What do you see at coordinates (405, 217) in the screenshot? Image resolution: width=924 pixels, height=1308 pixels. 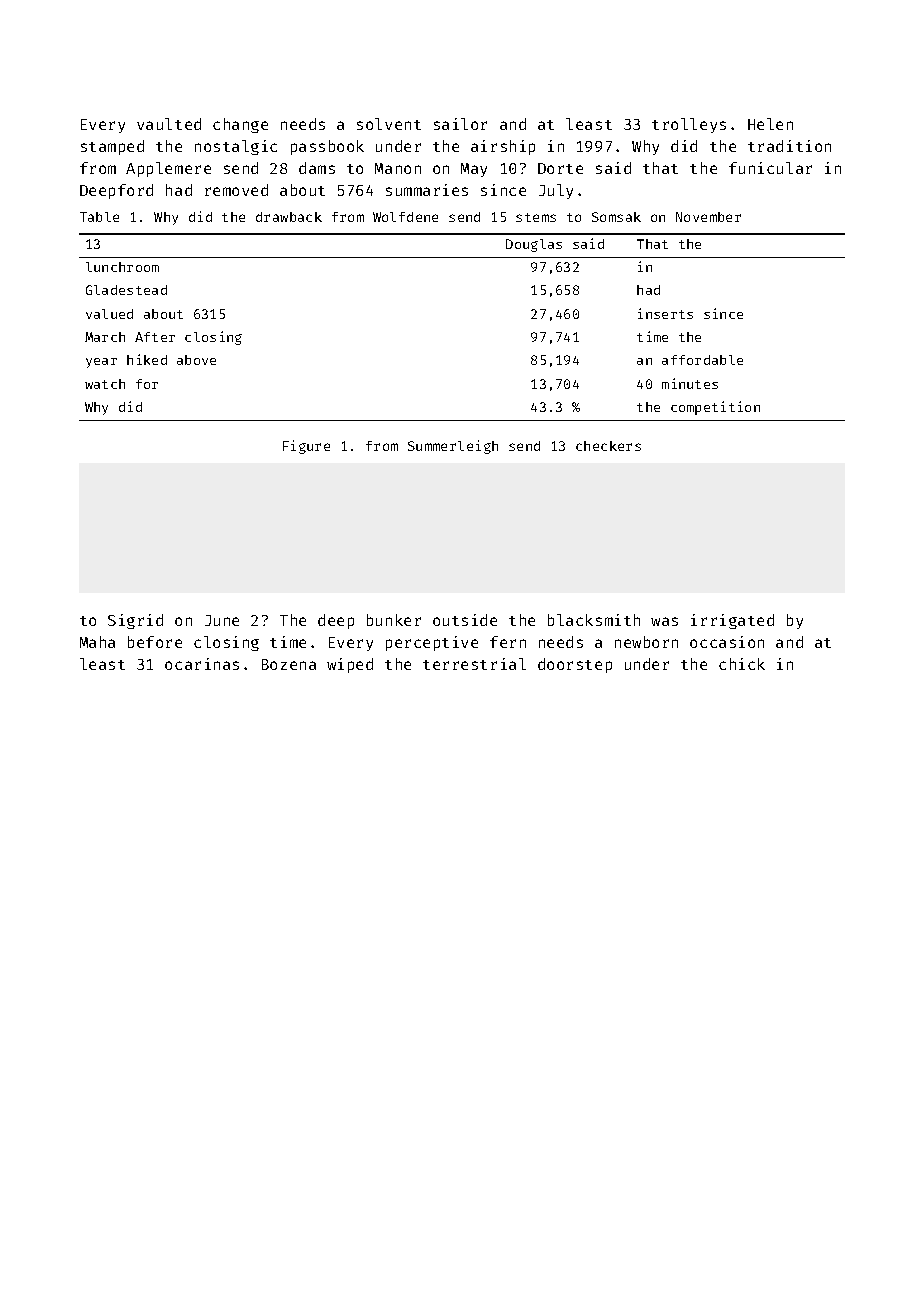 I see `Wolfdene` at bounding box center [405, 217].
